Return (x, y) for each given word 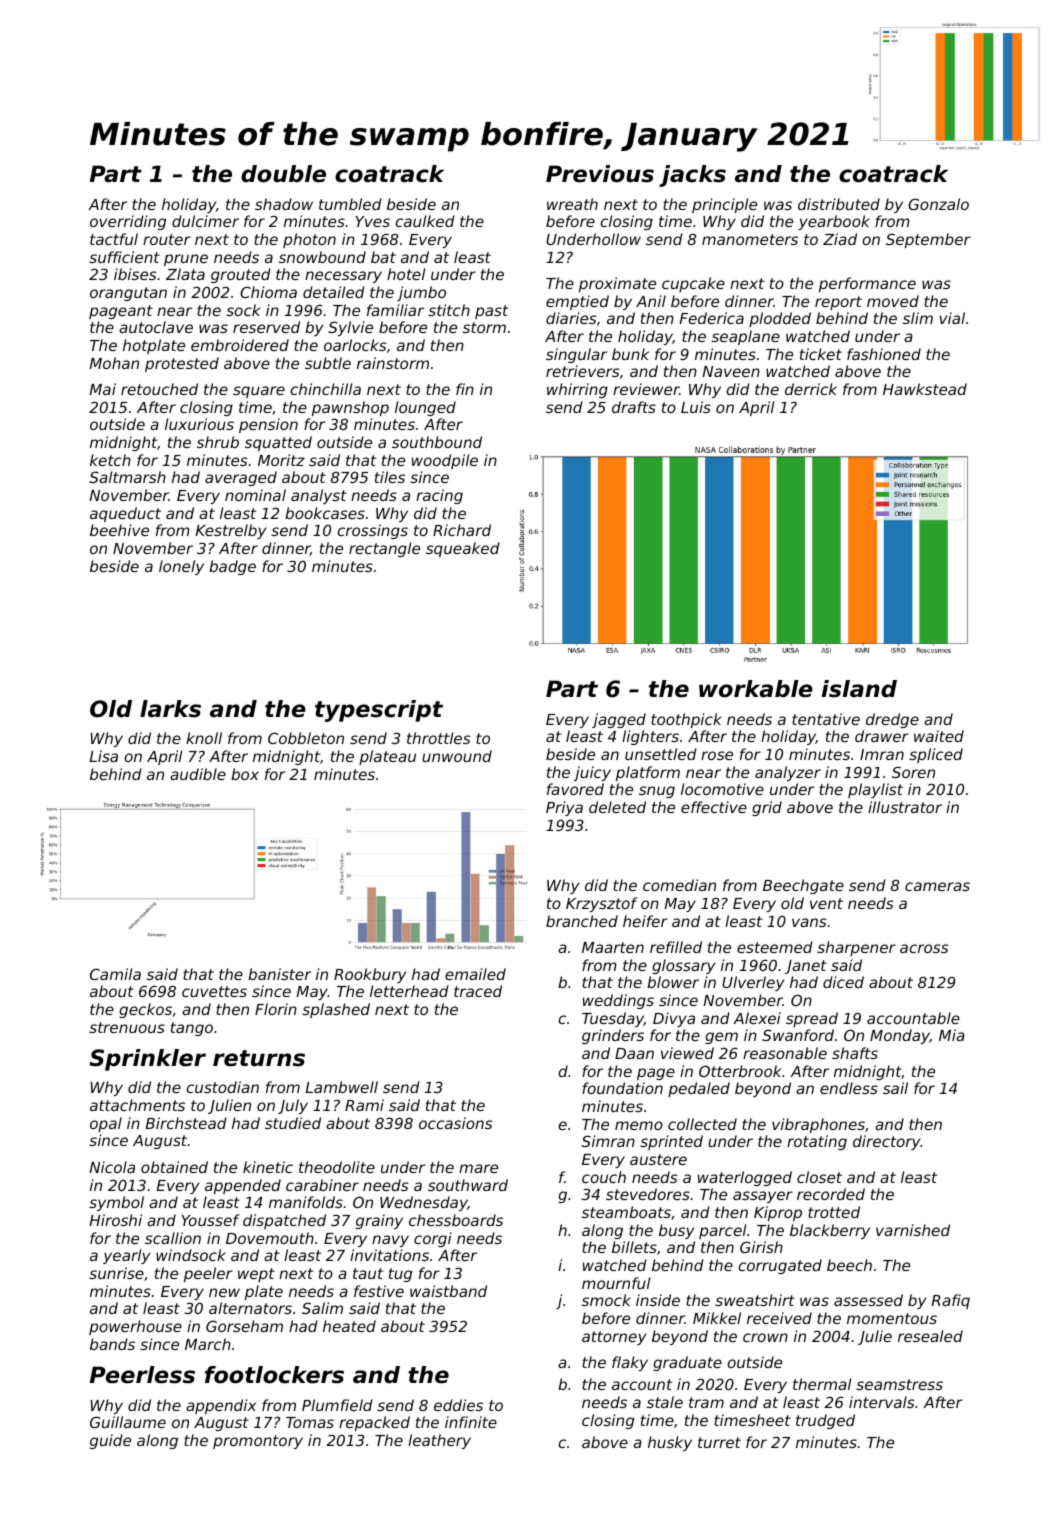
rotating (817, 1142)
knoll (204, 738)
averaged (241, 478)
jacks (692, 176)
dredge (892, 720)
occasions (455, 1123)
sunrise (116, 1273)
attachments (137, 1105)
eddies (458, 1405)
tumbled (350, 204)
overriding (128, 222)
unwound (457, 756)
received (779, 1318)
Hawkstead (925, 389)
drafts (634, 407)
